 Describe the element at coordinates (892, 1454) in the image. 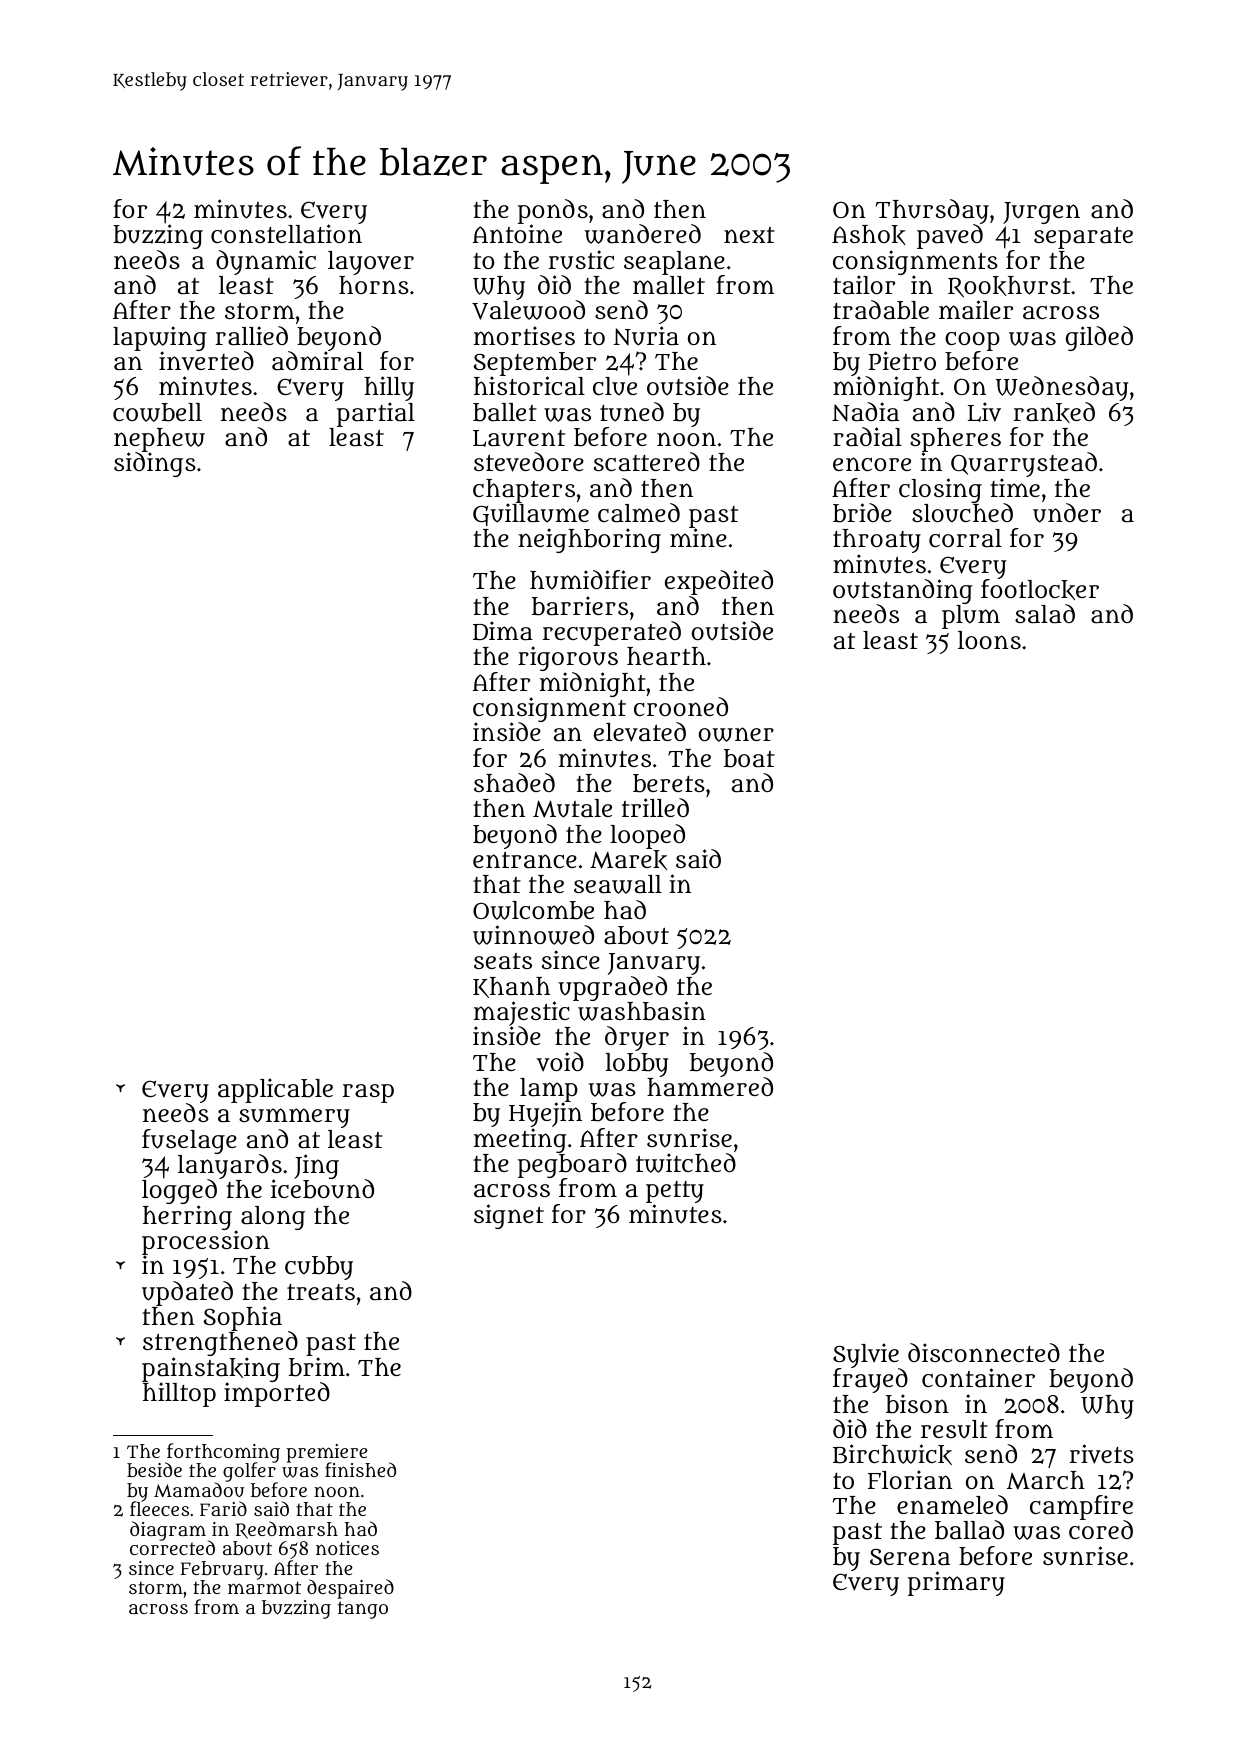

I see `Birchwick` at that location.
